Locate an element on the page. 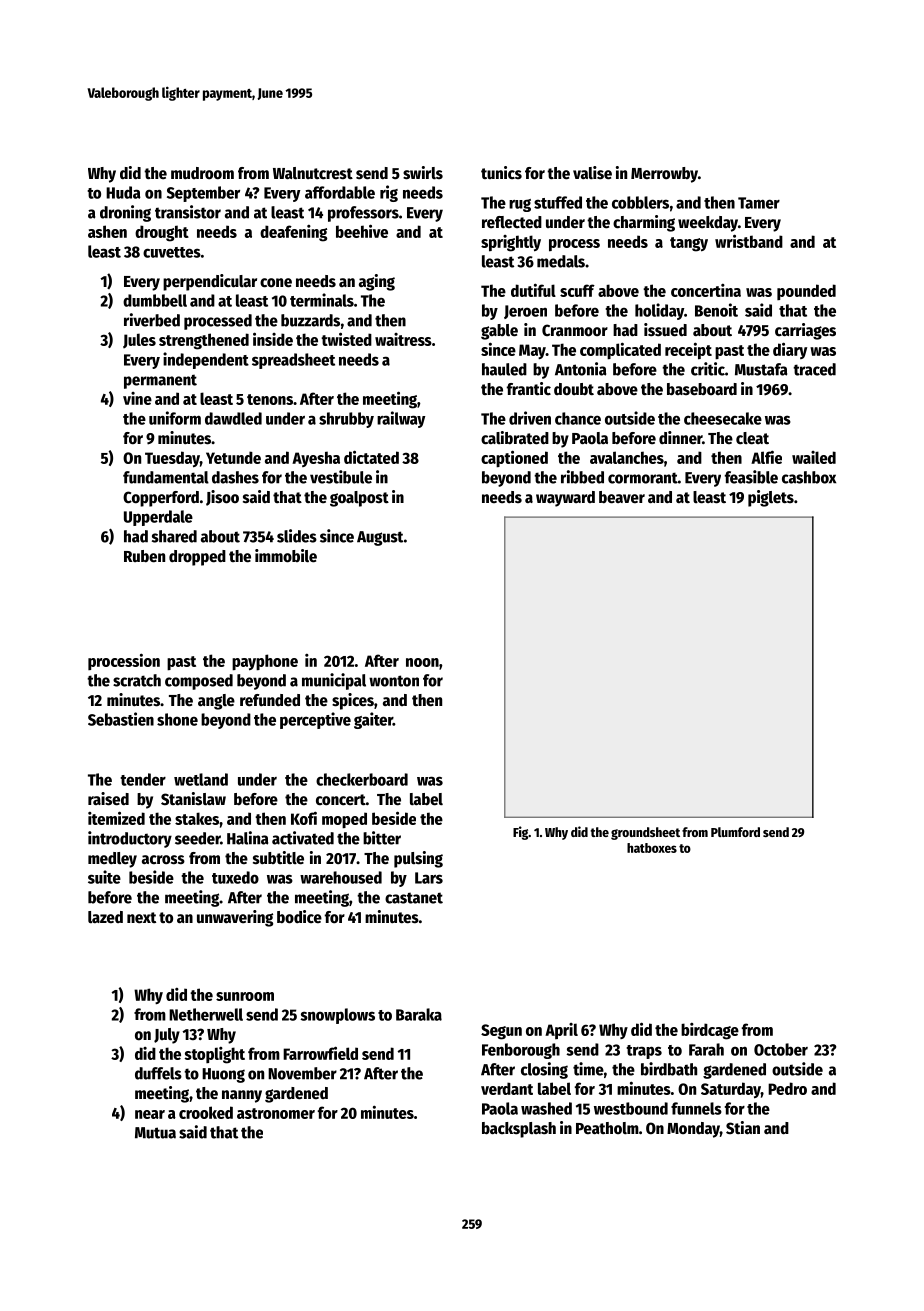 Image resolution: width=924 pixels, height=1311 pixels. calibrated is located at coordinates (515, 438).
